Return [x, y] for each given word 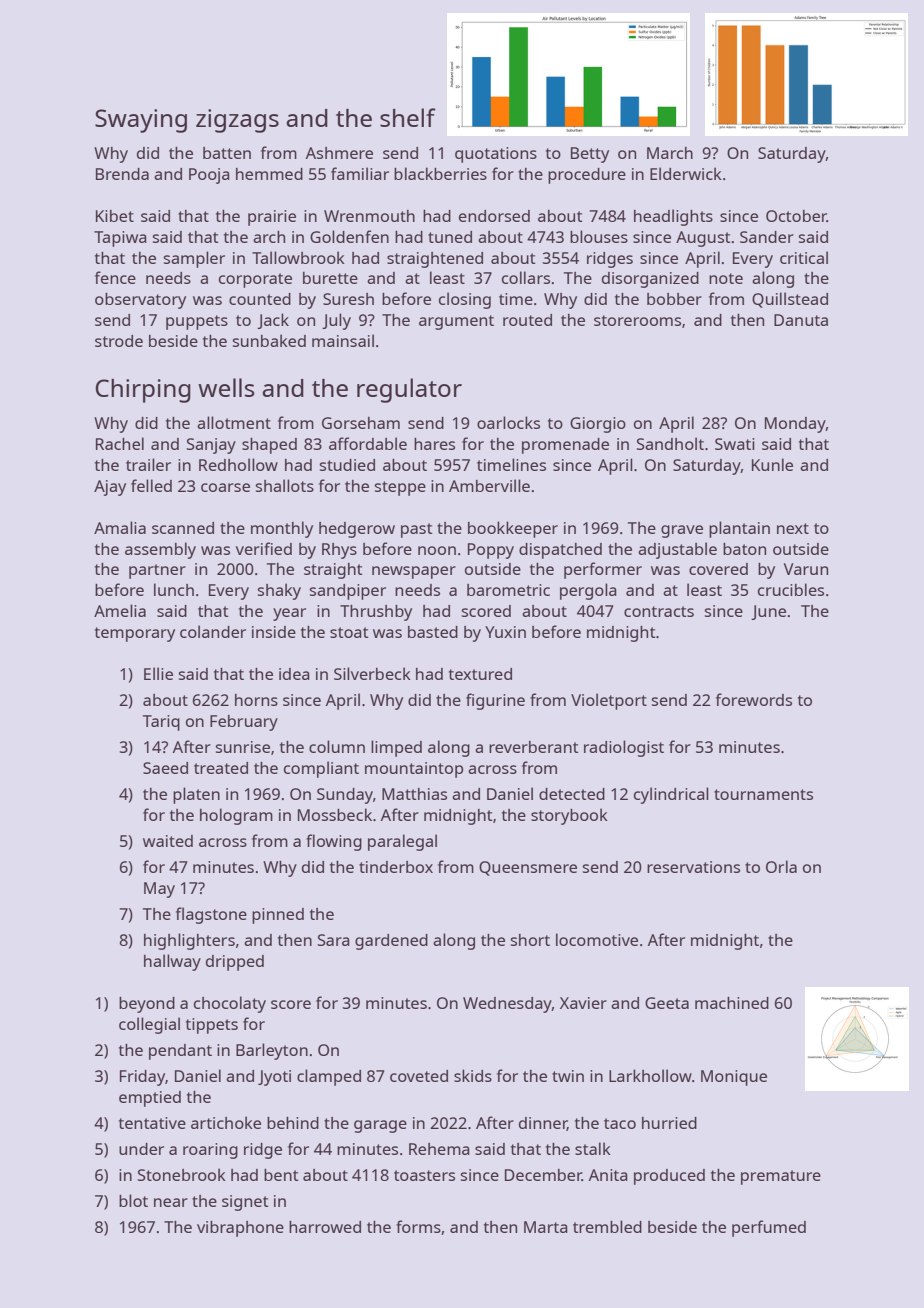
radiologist [624, 748]
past [416, 530]
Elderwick [686, 173]
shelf [408, 117]
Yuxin [505, 632]
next [793, 528]
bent [281, 1175]
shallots [285, 485]
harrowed [325, 1227]
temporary [135, 634]
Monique [734, 1078]
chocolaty [230, 1004]
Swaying [141, 121]
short [530, 940]
